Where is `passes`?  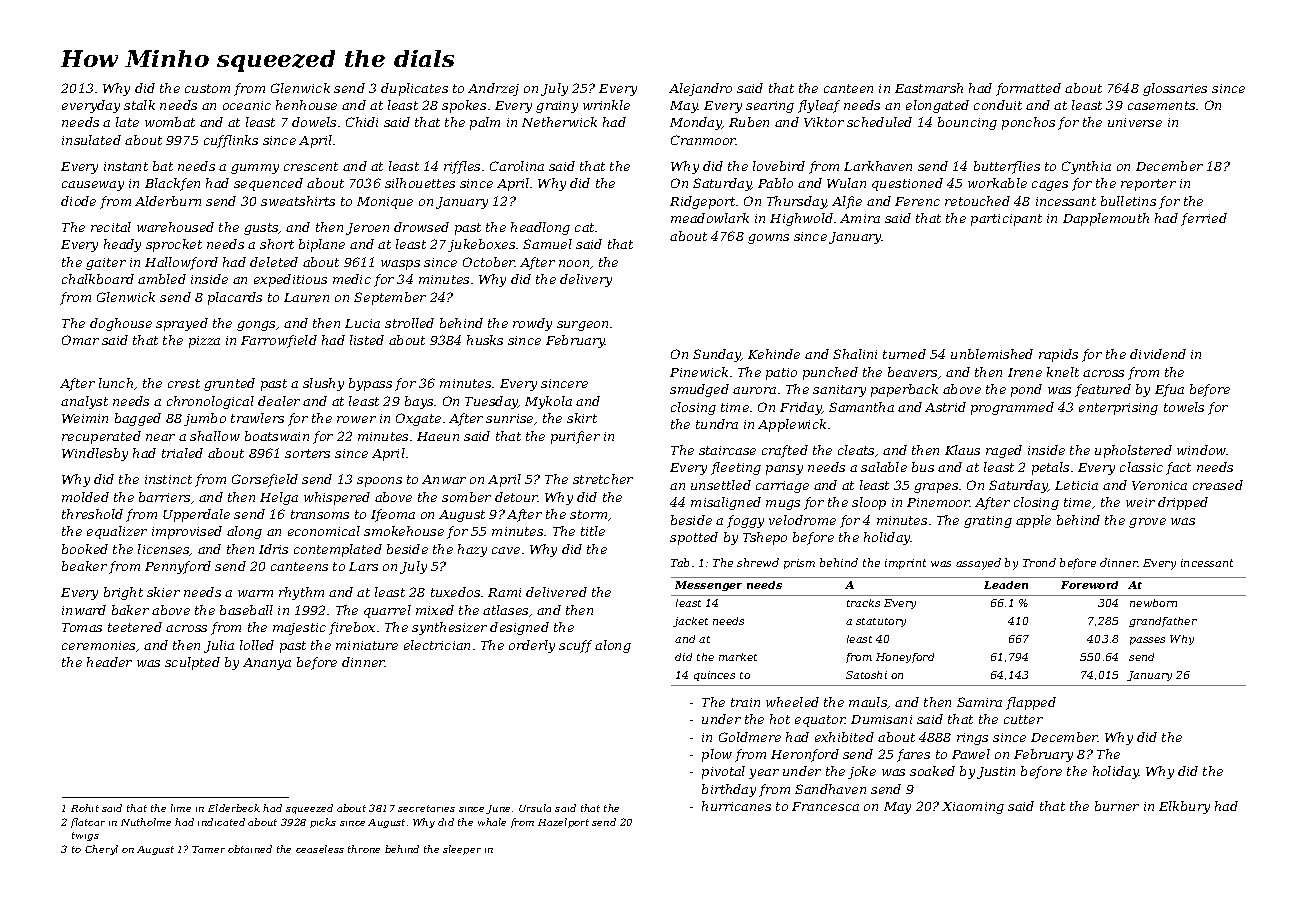 passes is located at coordinates (1147, 641).
